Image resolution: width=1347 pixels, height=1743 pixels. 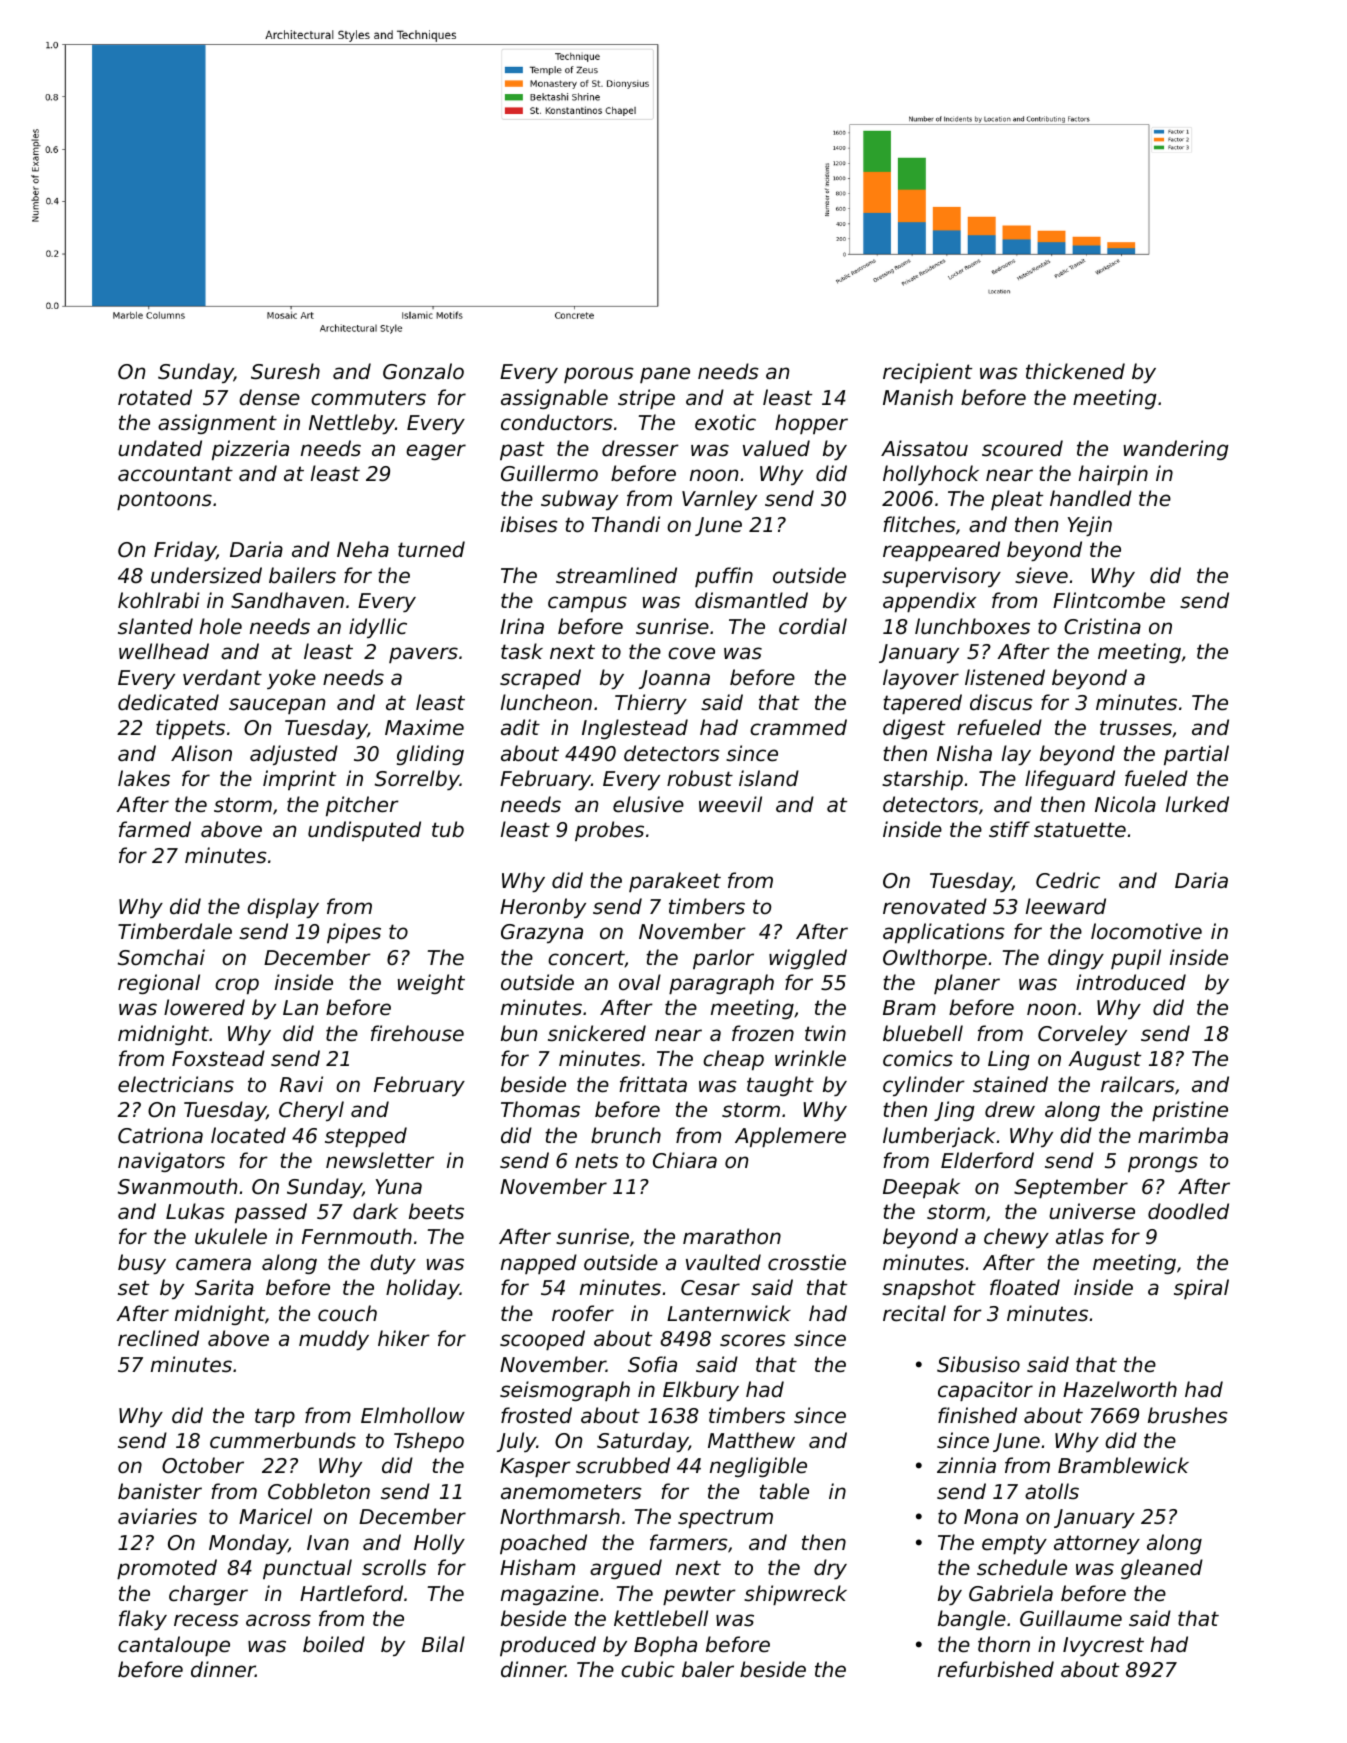 What do you see at coordinates (1163, 1164) in the screenshot?
I see `prongs` at bounding box center [1163, 1164].
